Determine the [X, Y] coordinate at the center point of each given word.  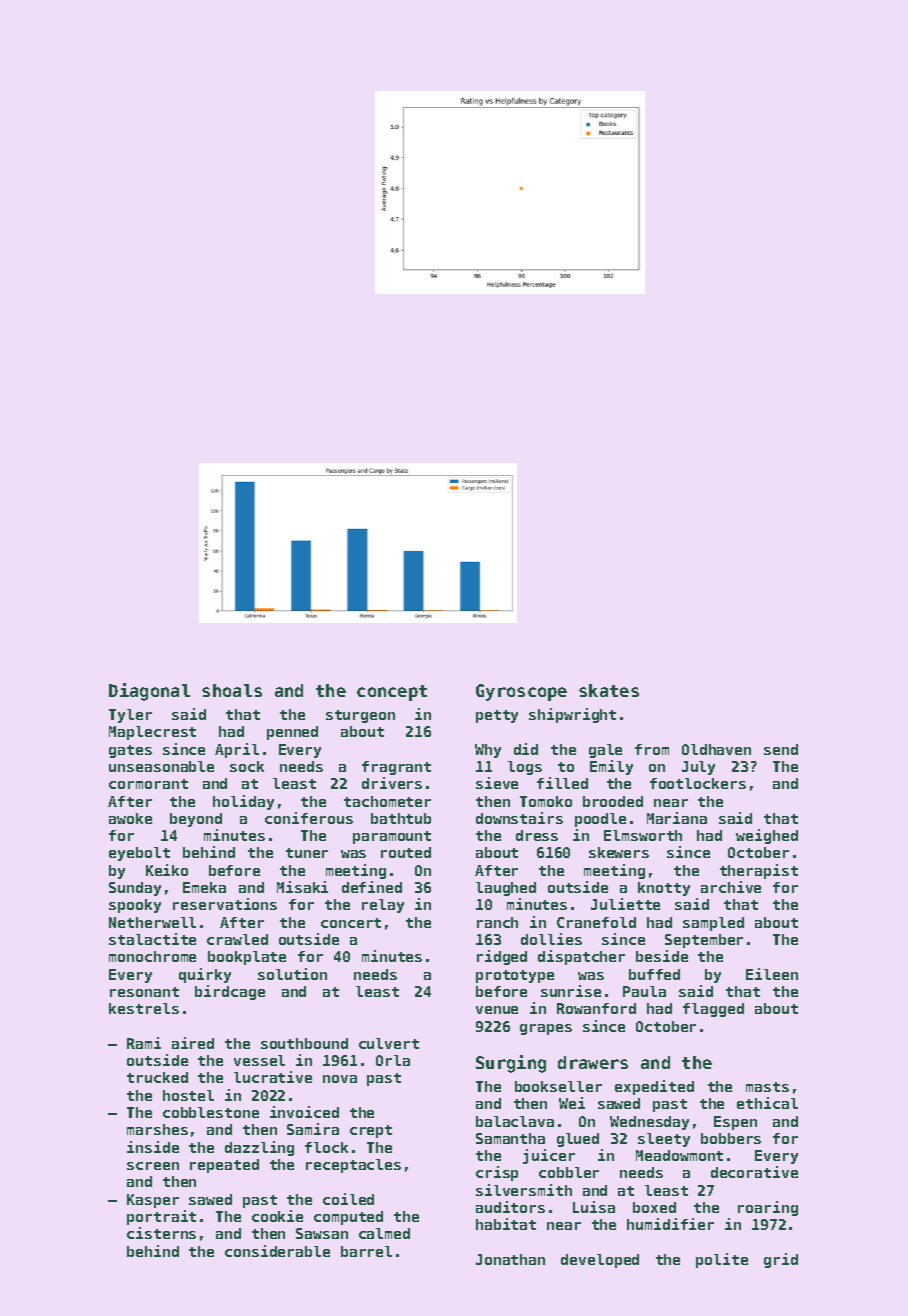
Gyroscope [521, 692]
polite [722, 1260]
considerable [277, 1251]
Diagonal [149, 692]
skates [609, 690]
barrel [366, 1251]
